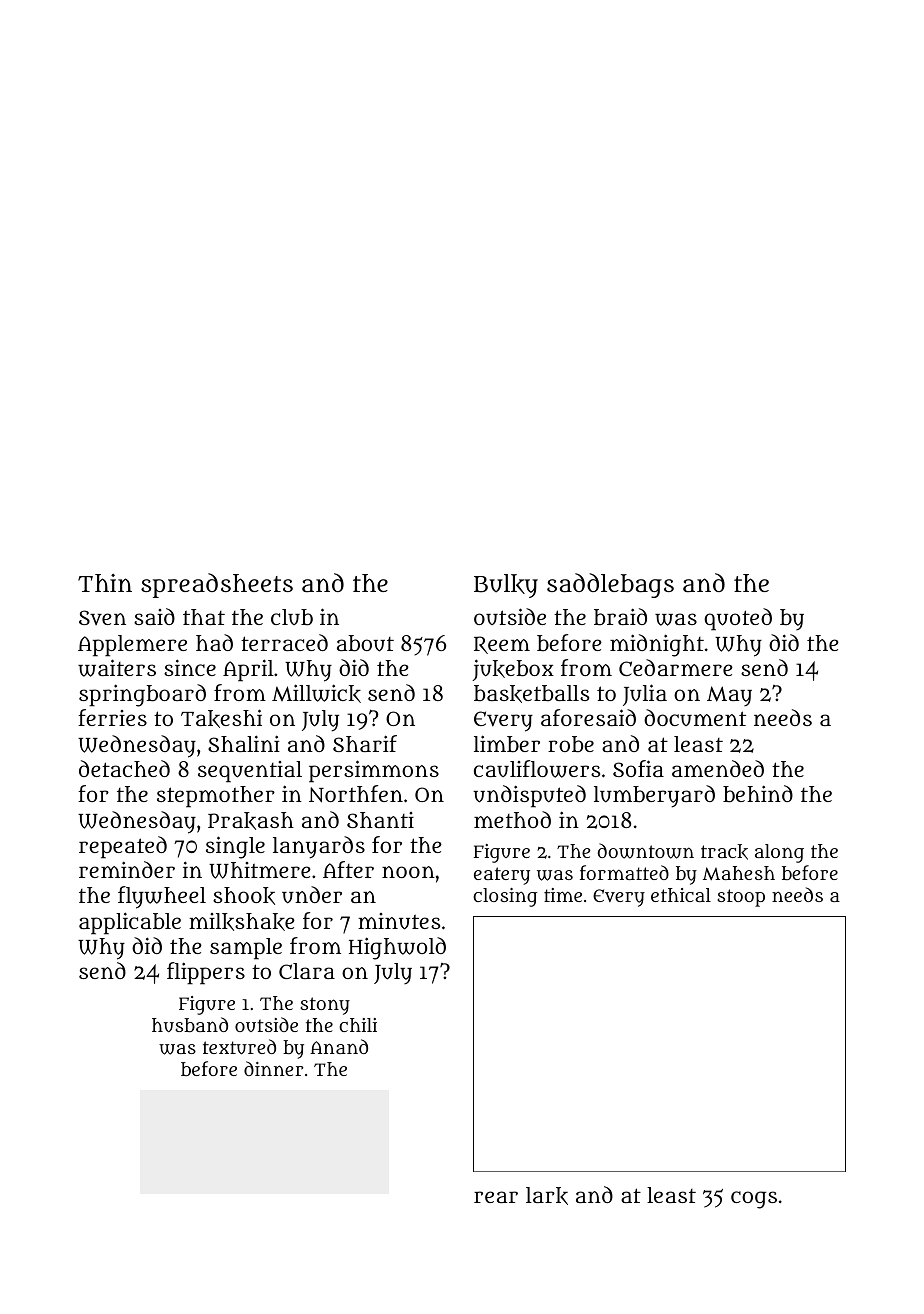  What do you see at coordinates (244, 896) in the document?
I see `shook` at bounding box center [244, 896].
